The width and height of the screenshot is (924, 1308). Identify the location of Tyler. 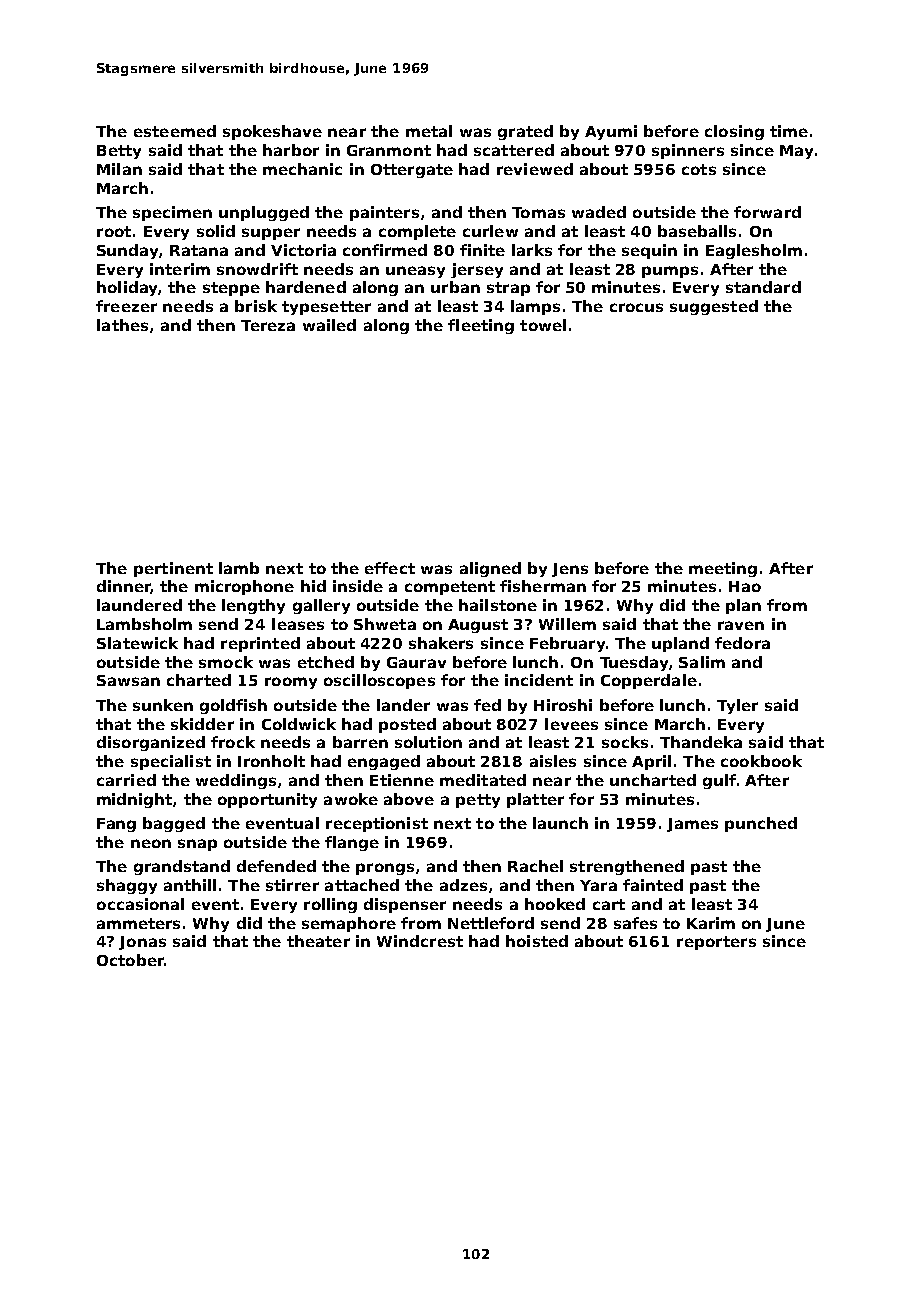
(737, 706).
